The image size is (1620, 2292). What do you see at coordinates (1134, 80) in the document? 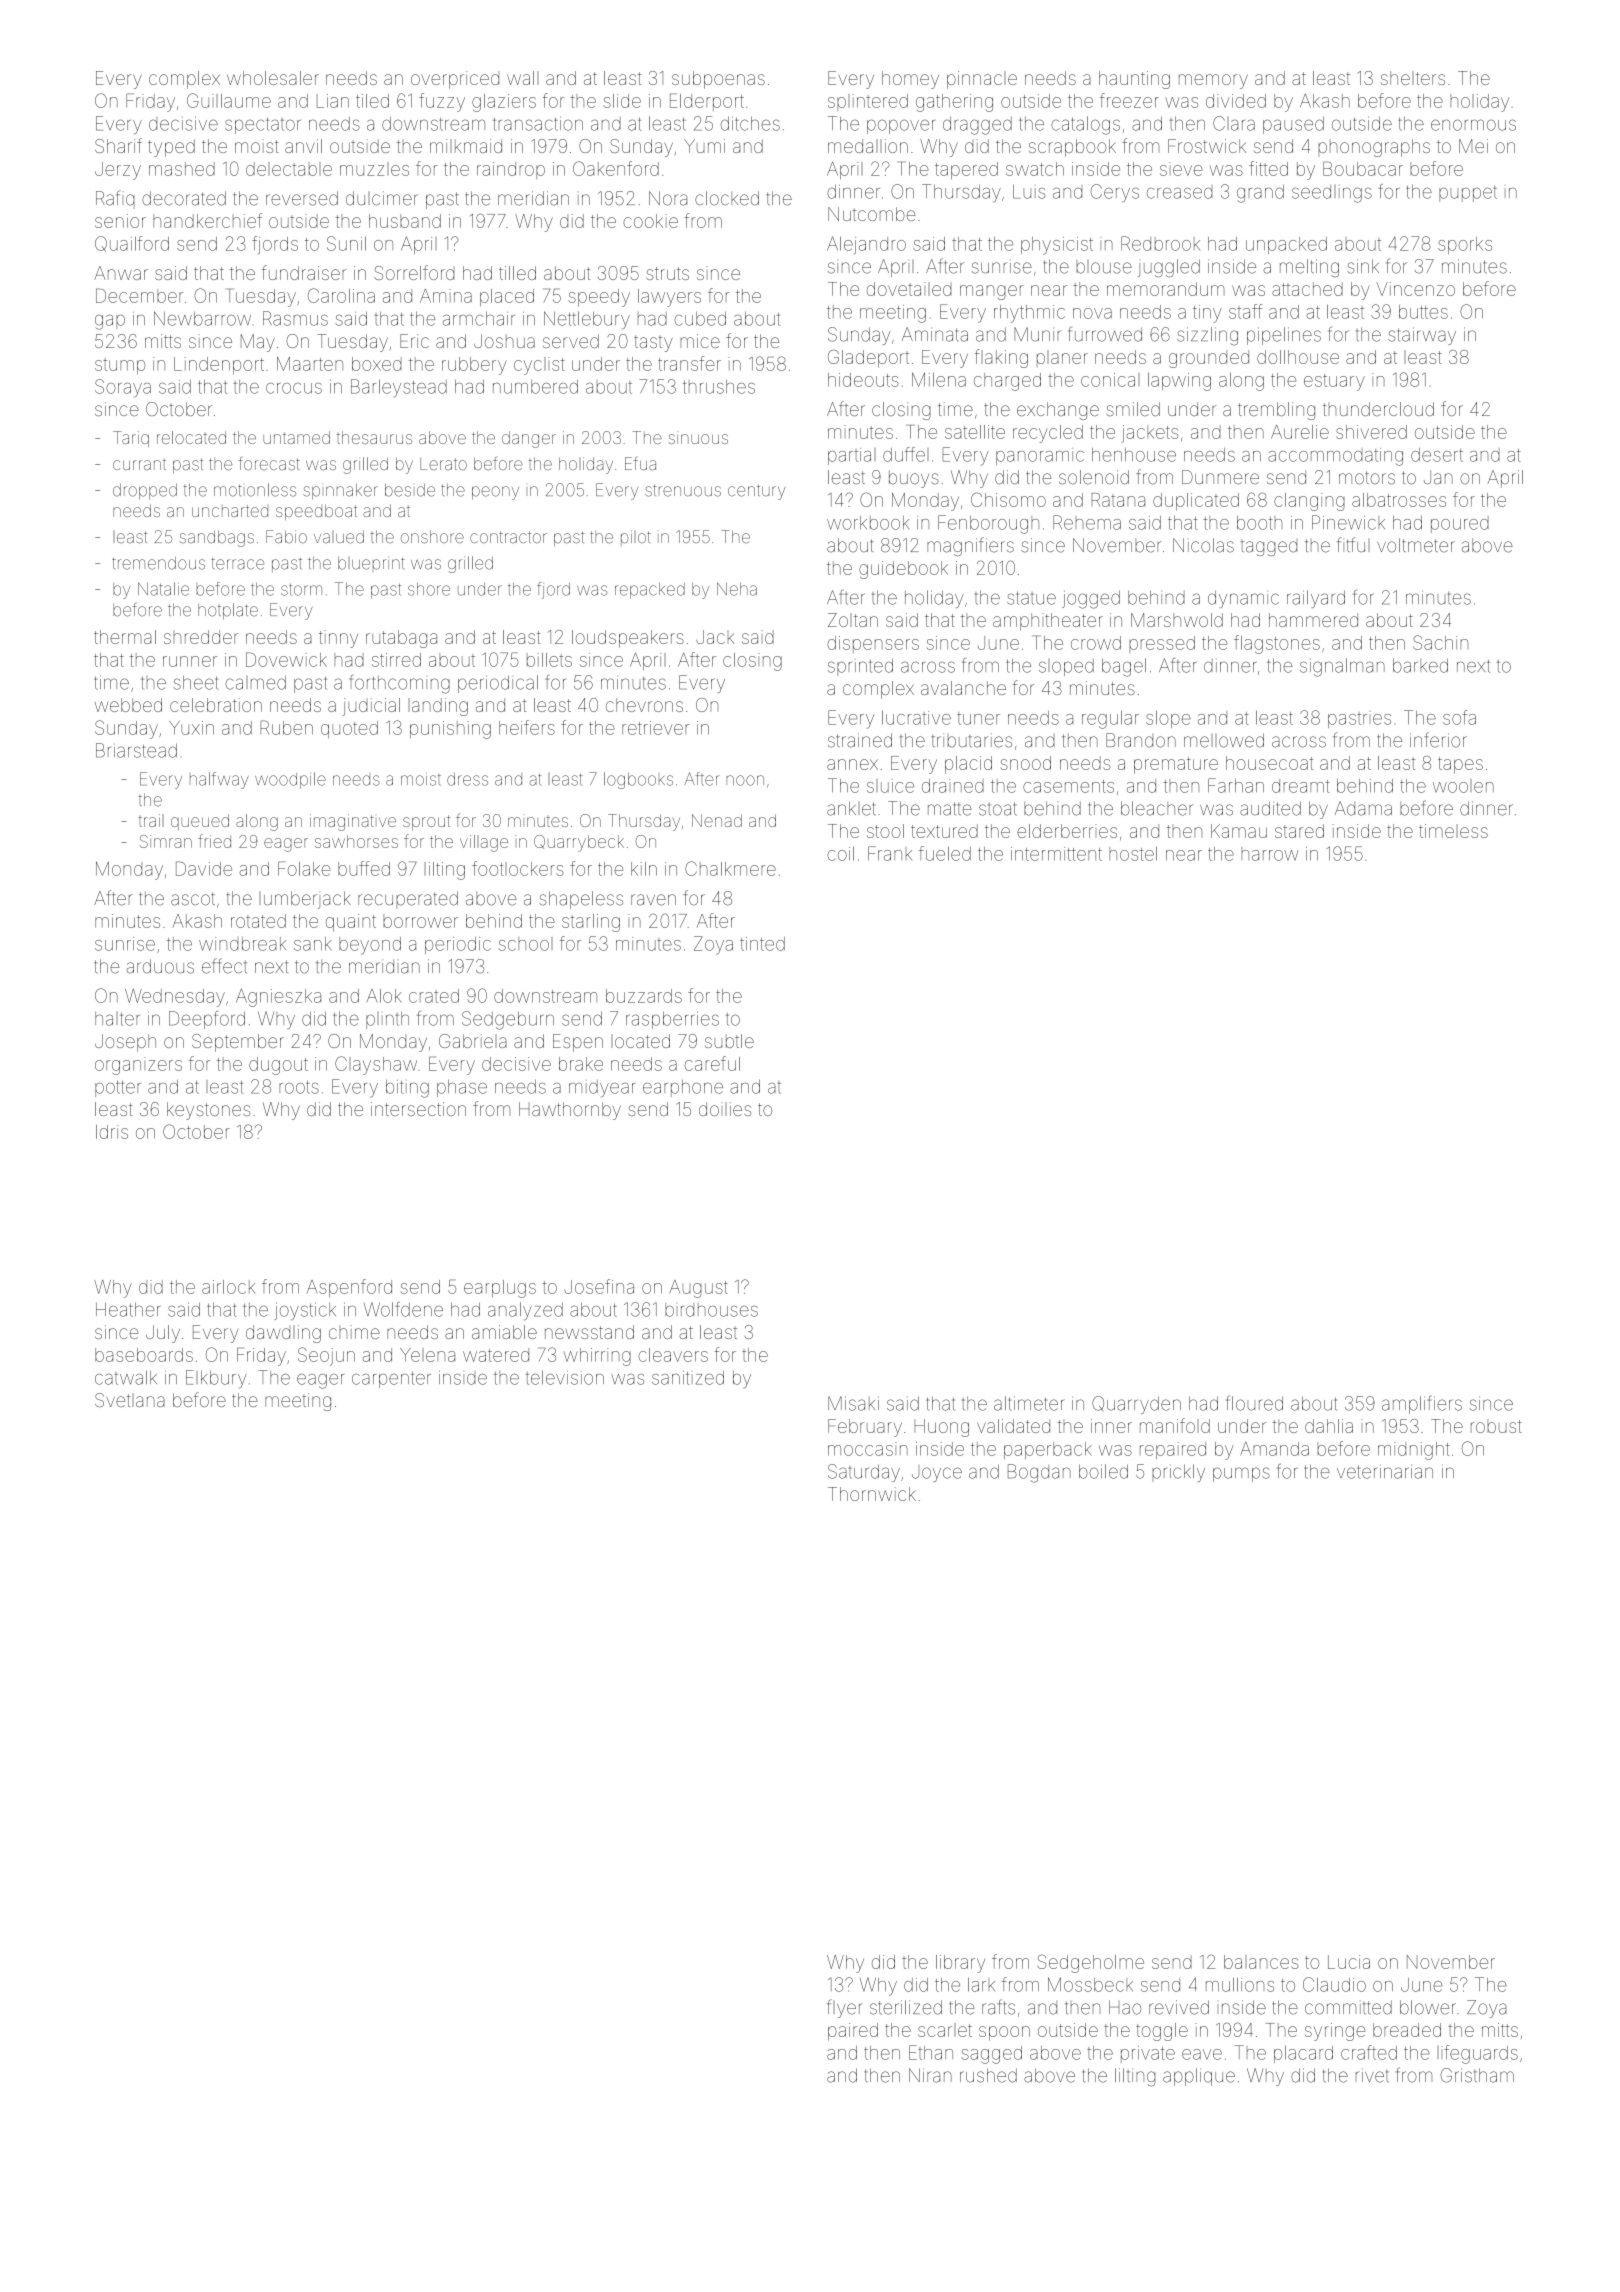
I see `haunting` at bounding box center [1134, 80].
